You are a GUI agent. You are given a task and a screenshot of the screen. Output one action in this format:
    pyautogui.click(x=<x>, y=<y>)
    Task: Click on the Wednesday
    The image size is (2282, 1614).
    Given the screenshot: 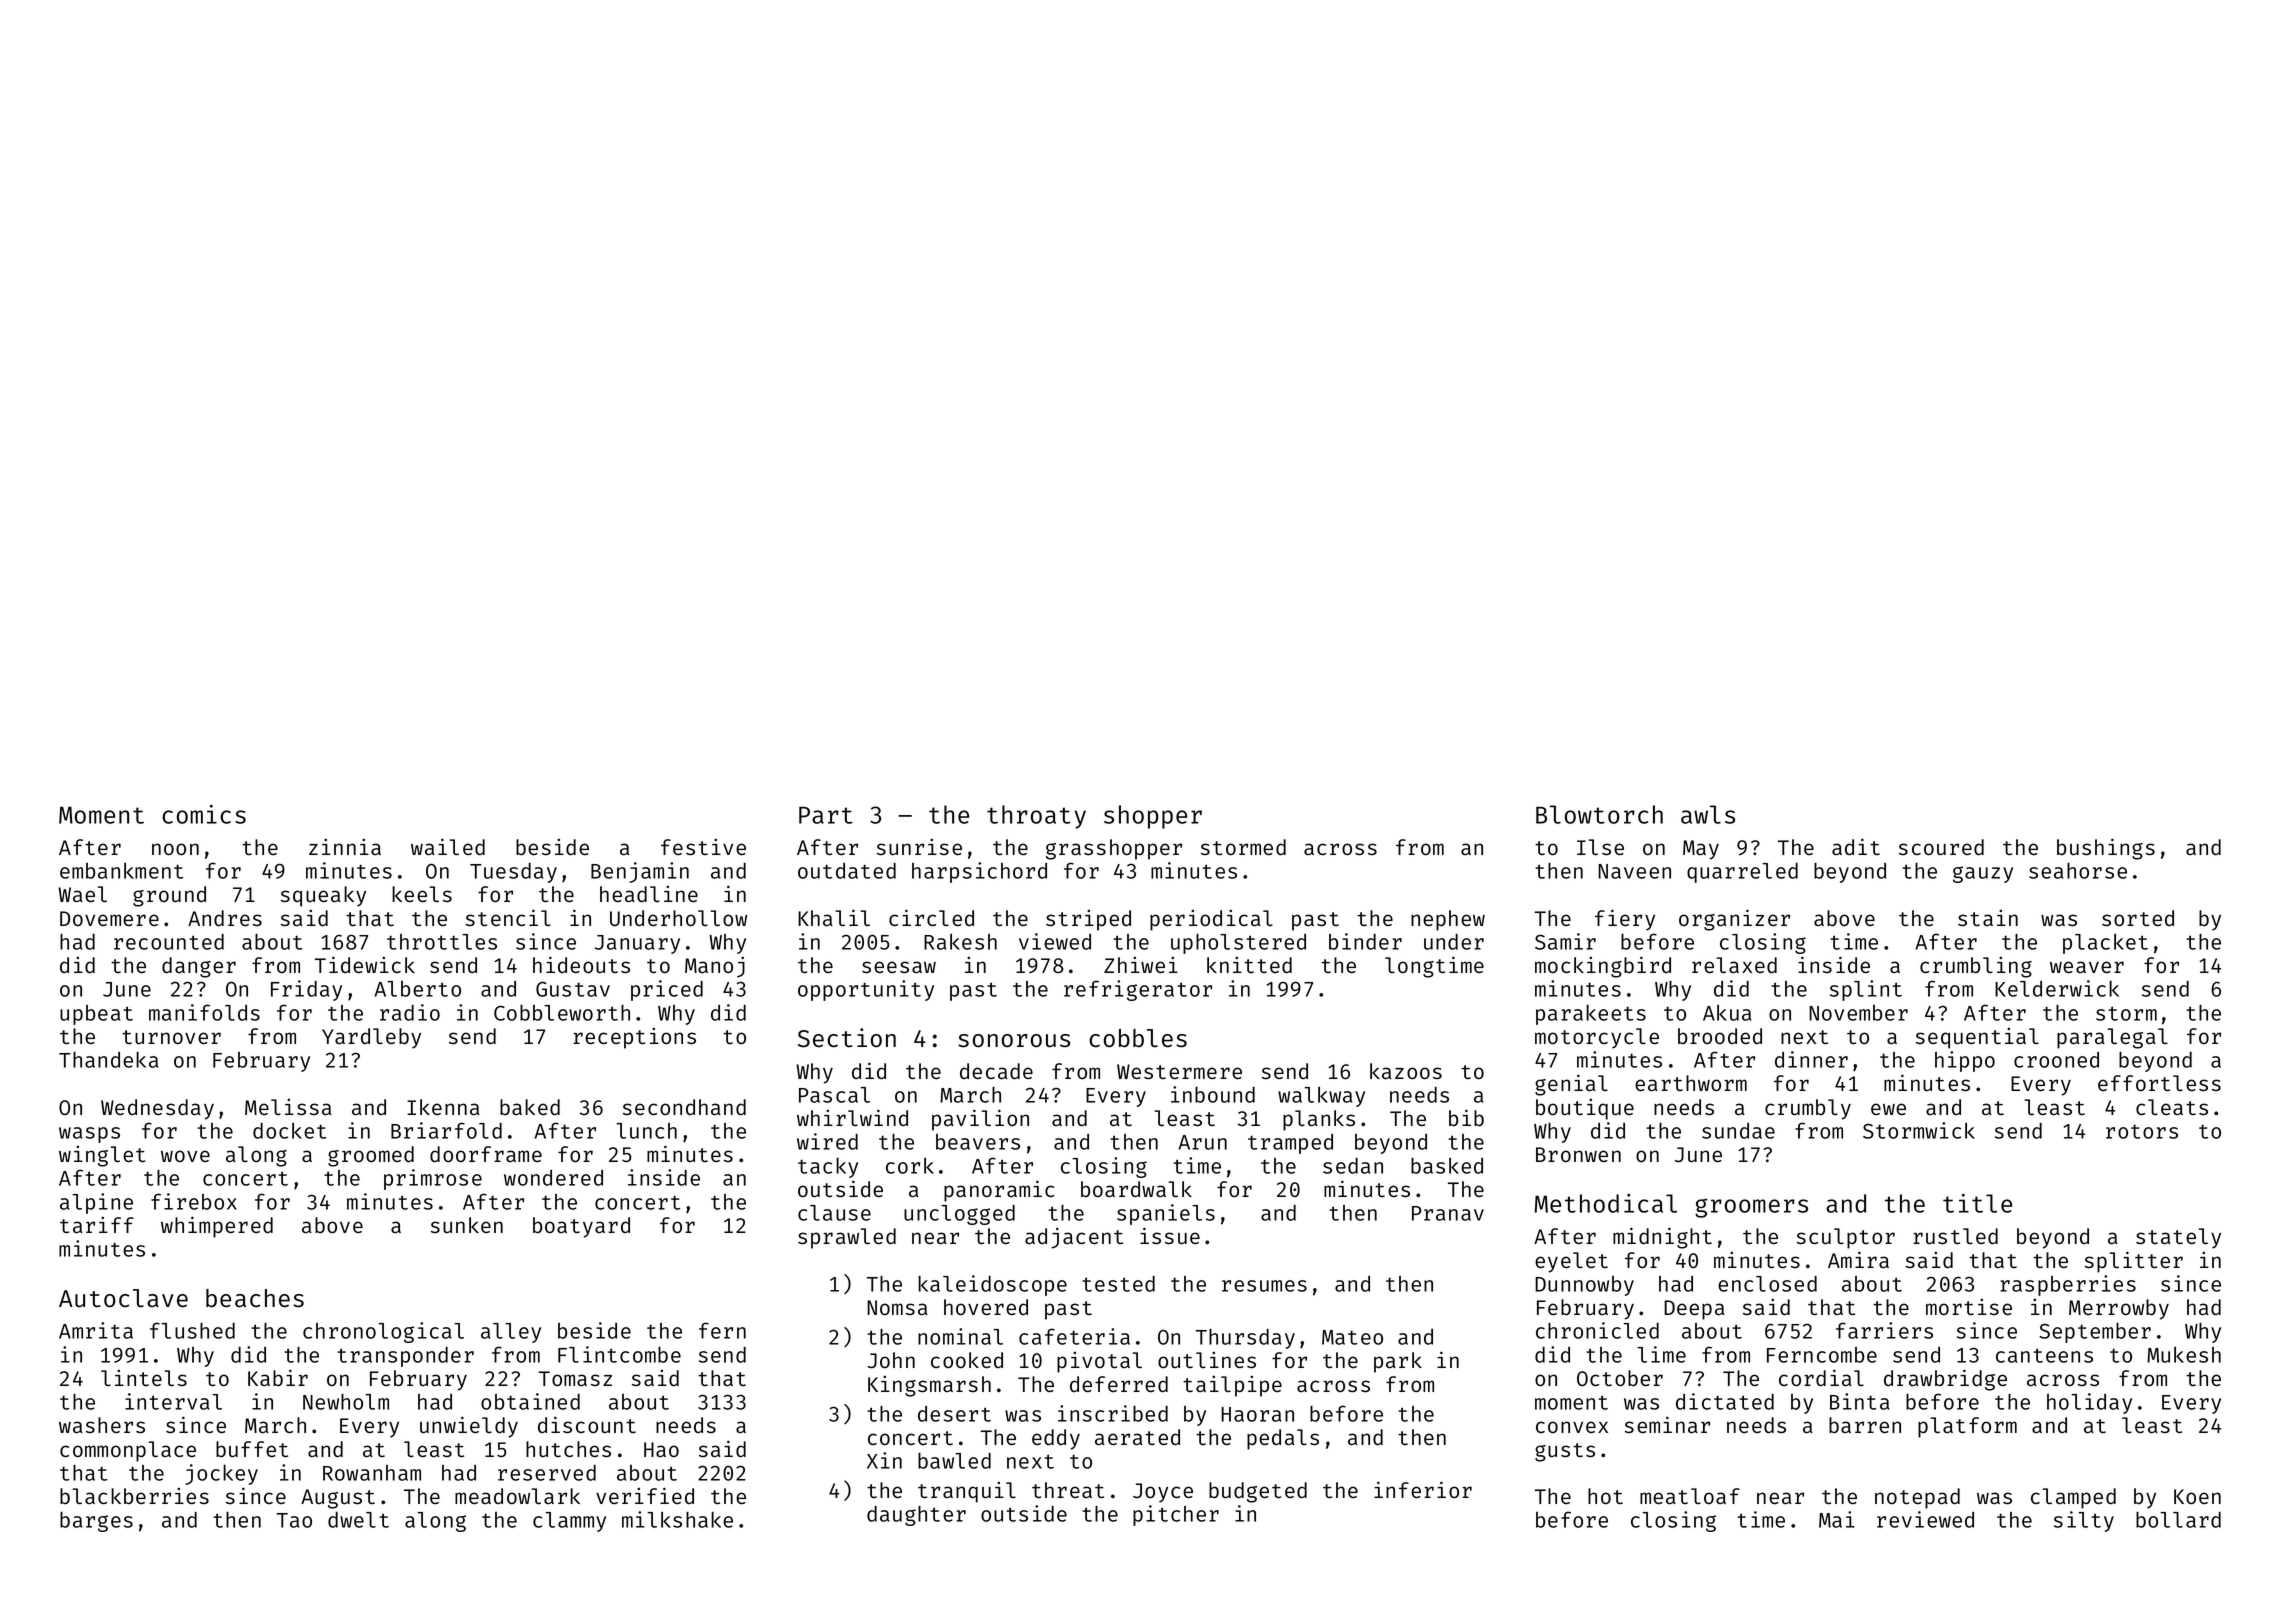 What is the action you would take?
    pyautogui.click(x=157, y=1109)
